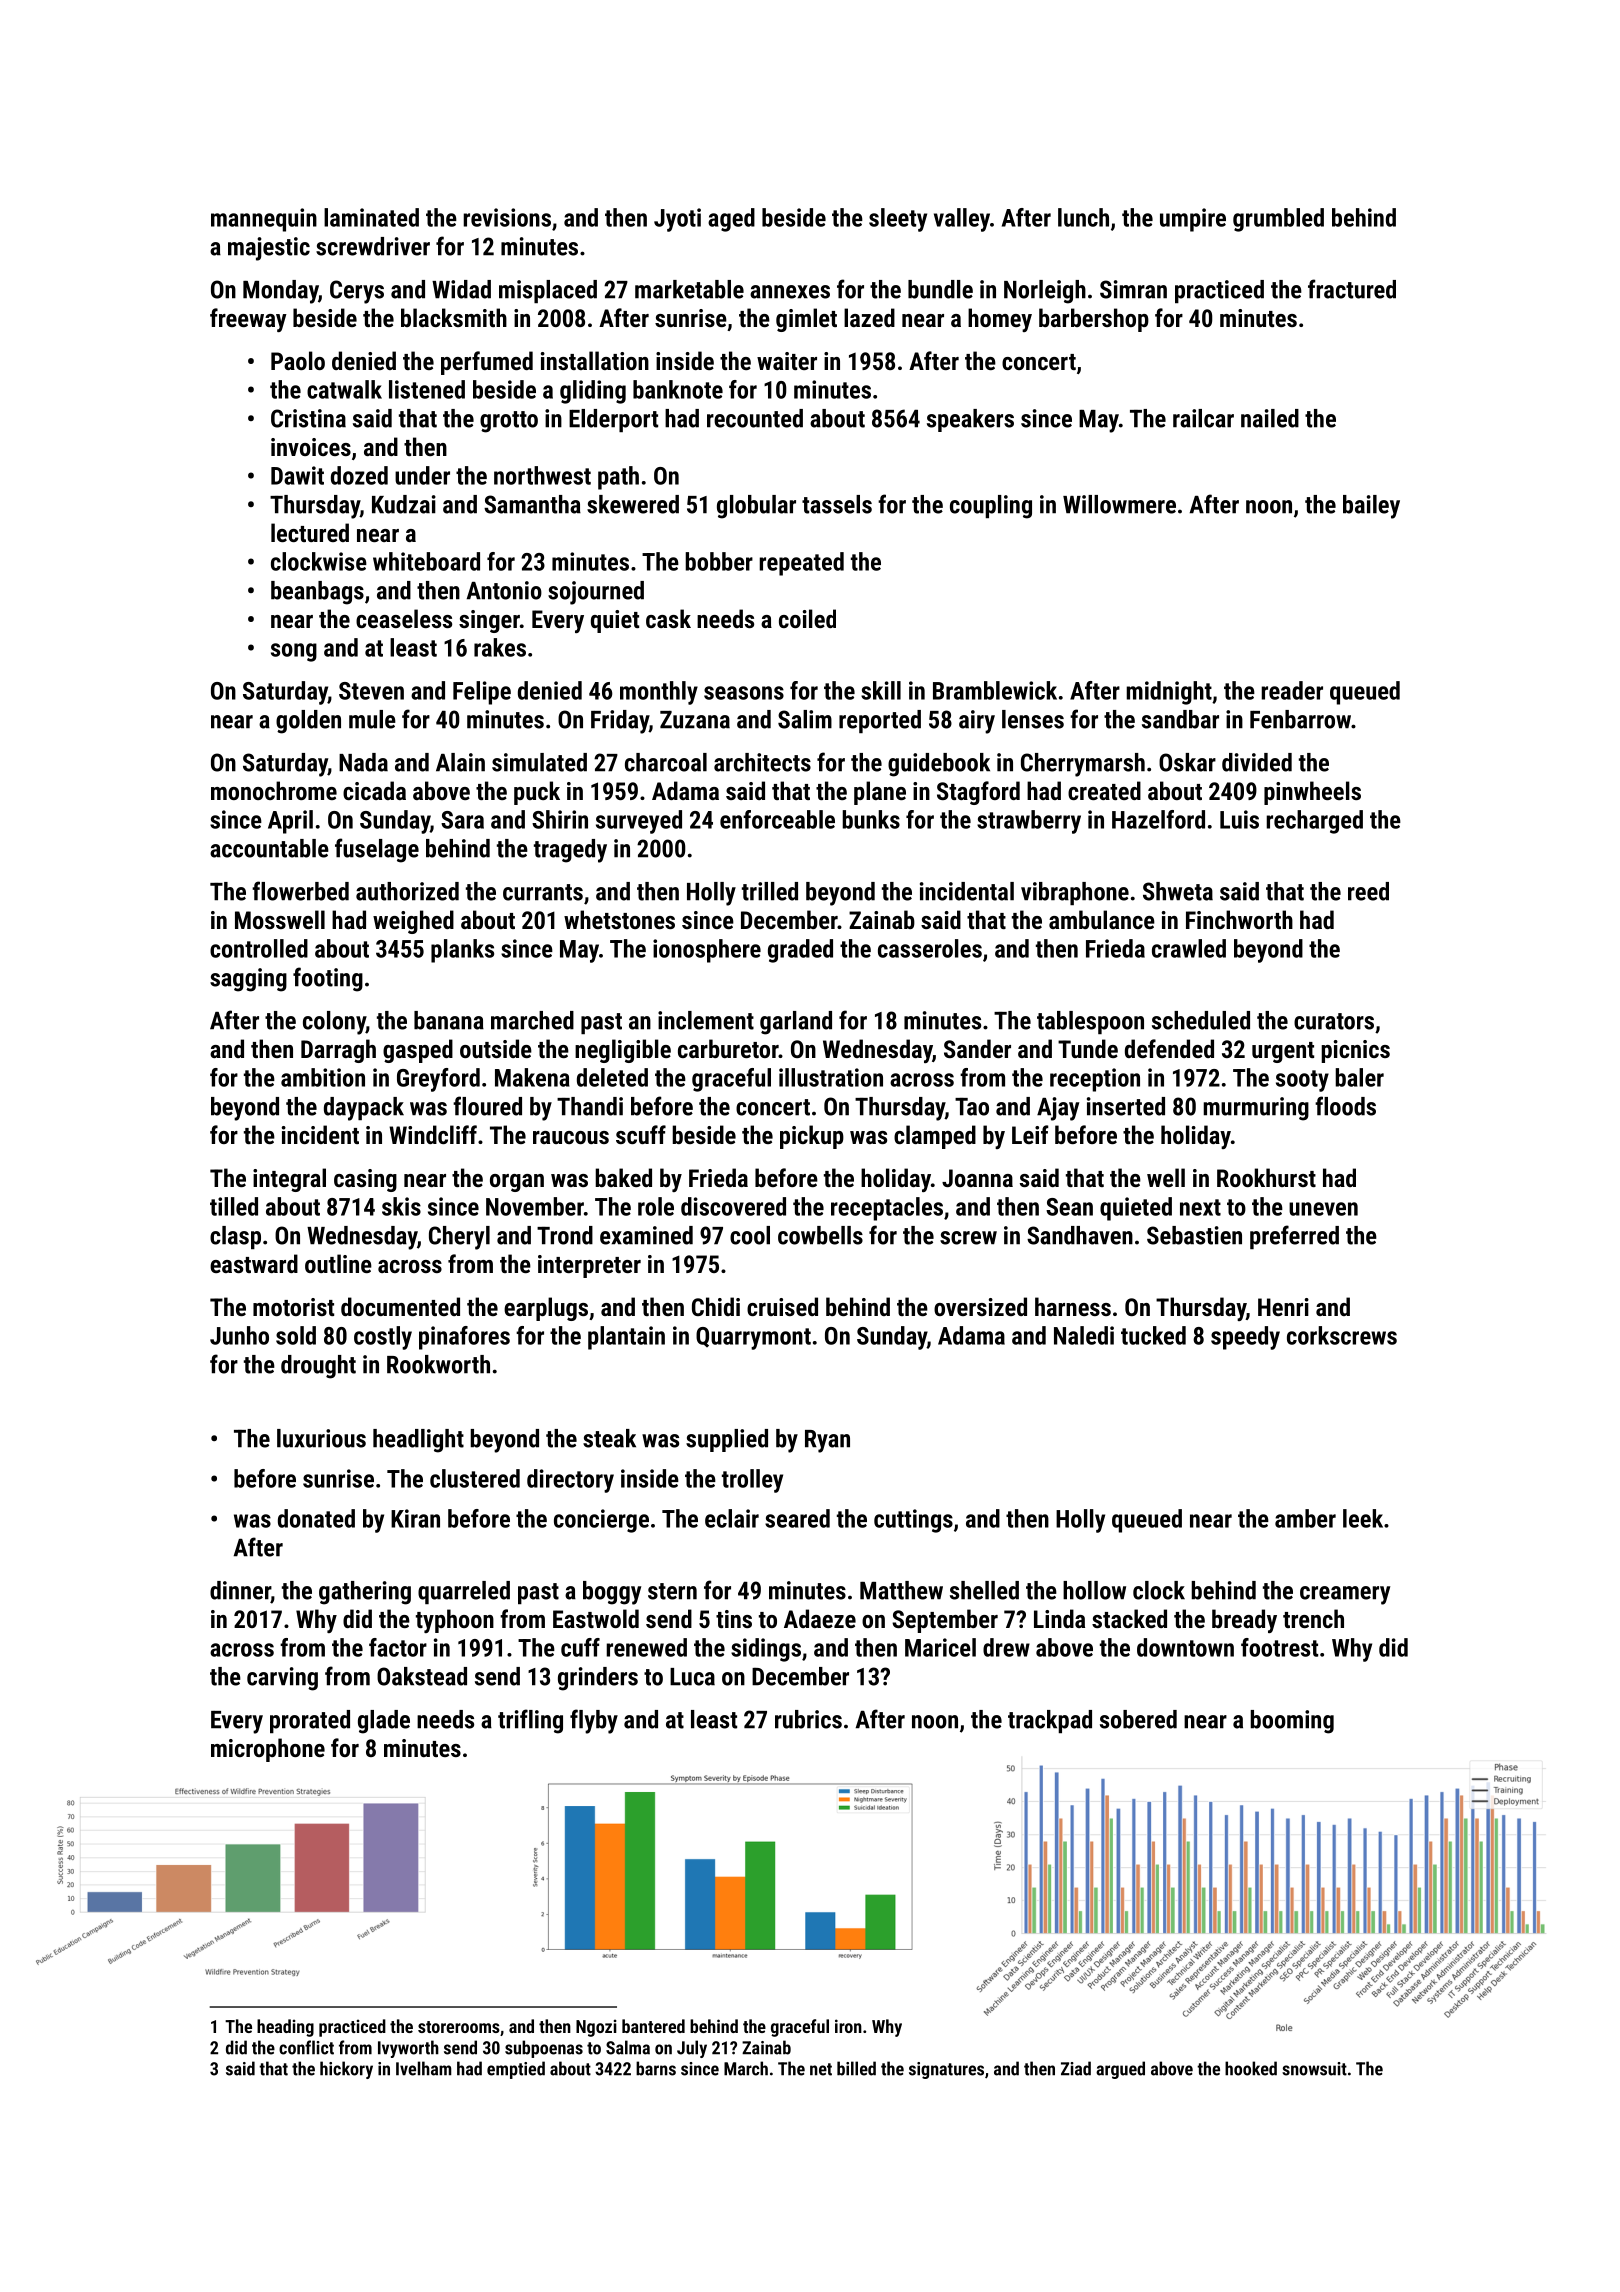  Describe the element at coordinates (507, 217) in the screenshot. I see `revisions` at that location.
